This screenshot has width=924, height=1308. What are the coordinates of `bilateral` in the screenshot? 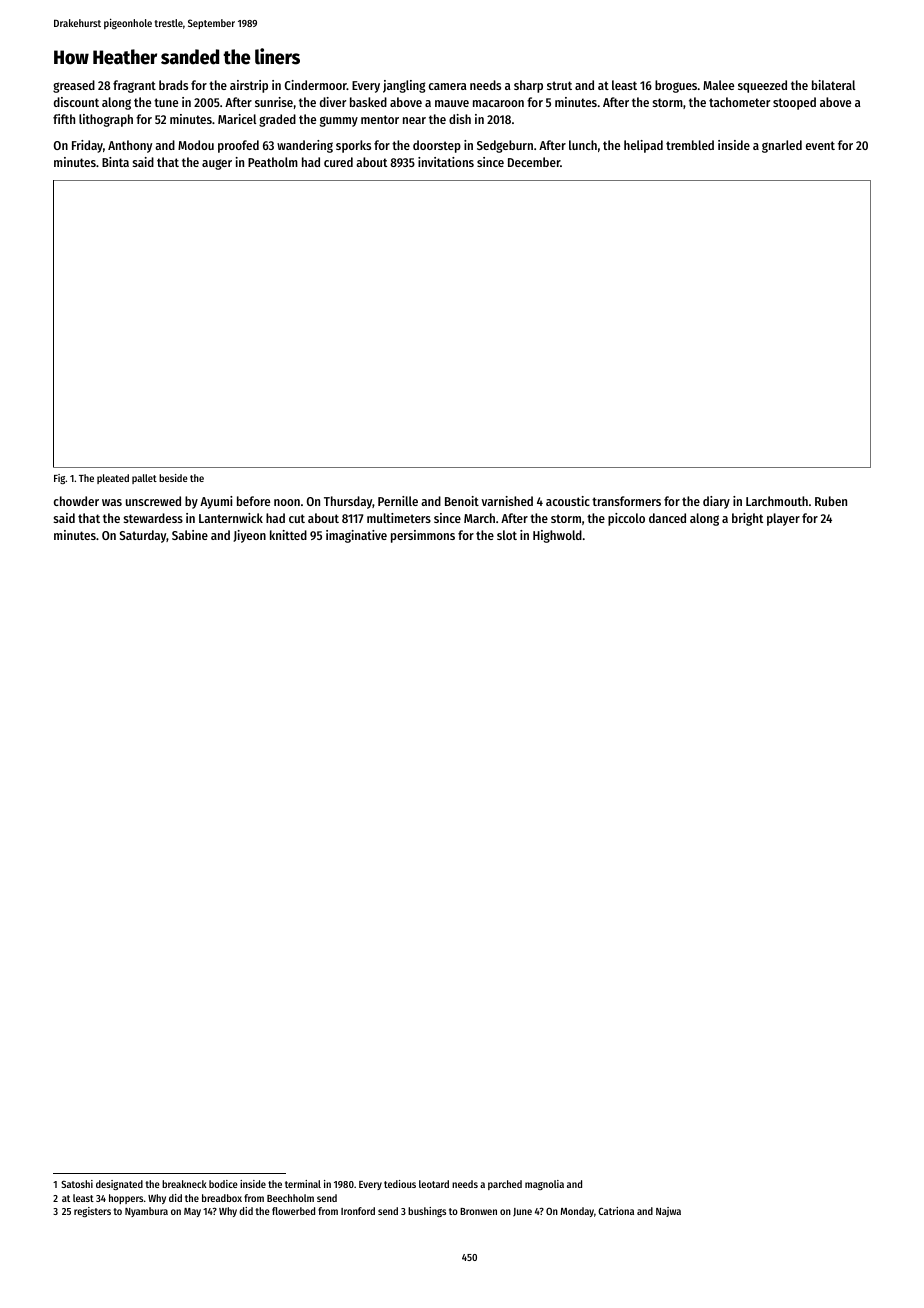 It's located at (833, 85).
